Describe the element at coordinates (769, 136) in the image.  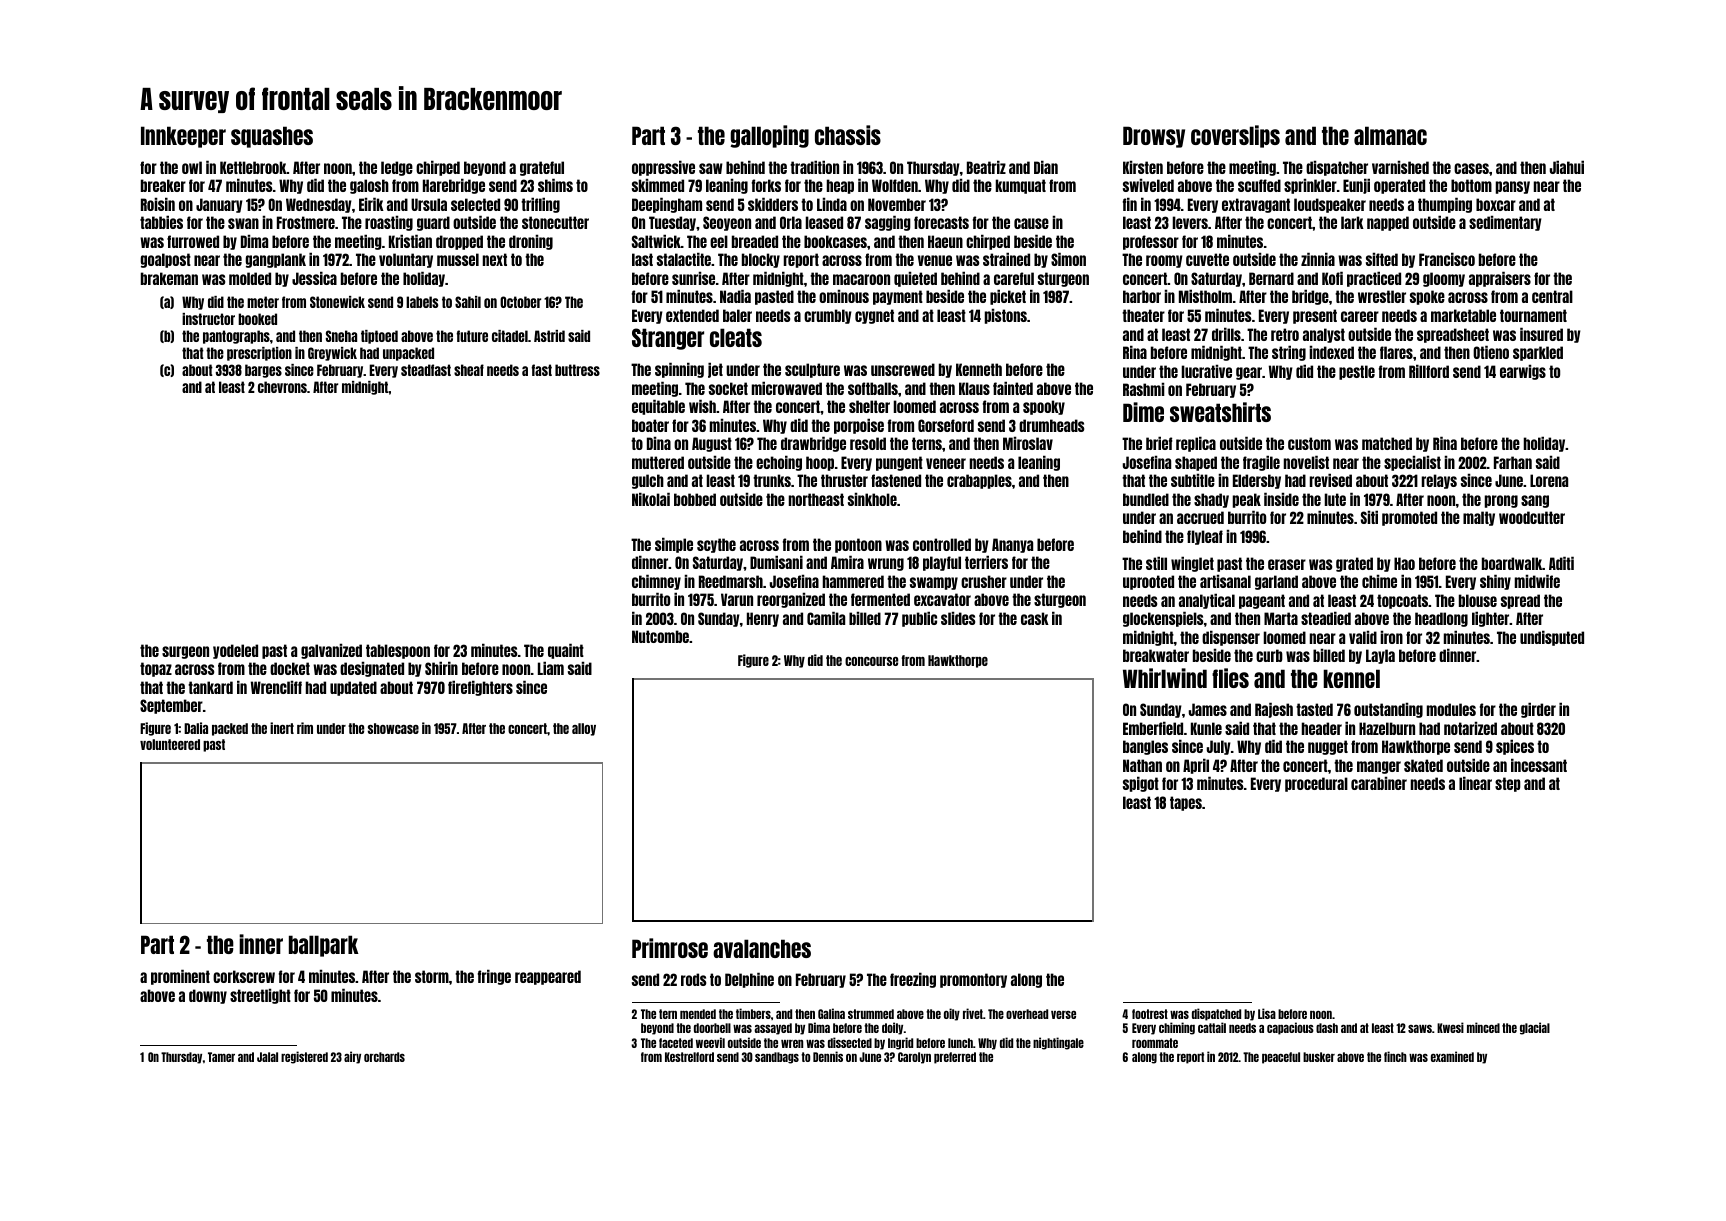
I see `galloping` at that location.
